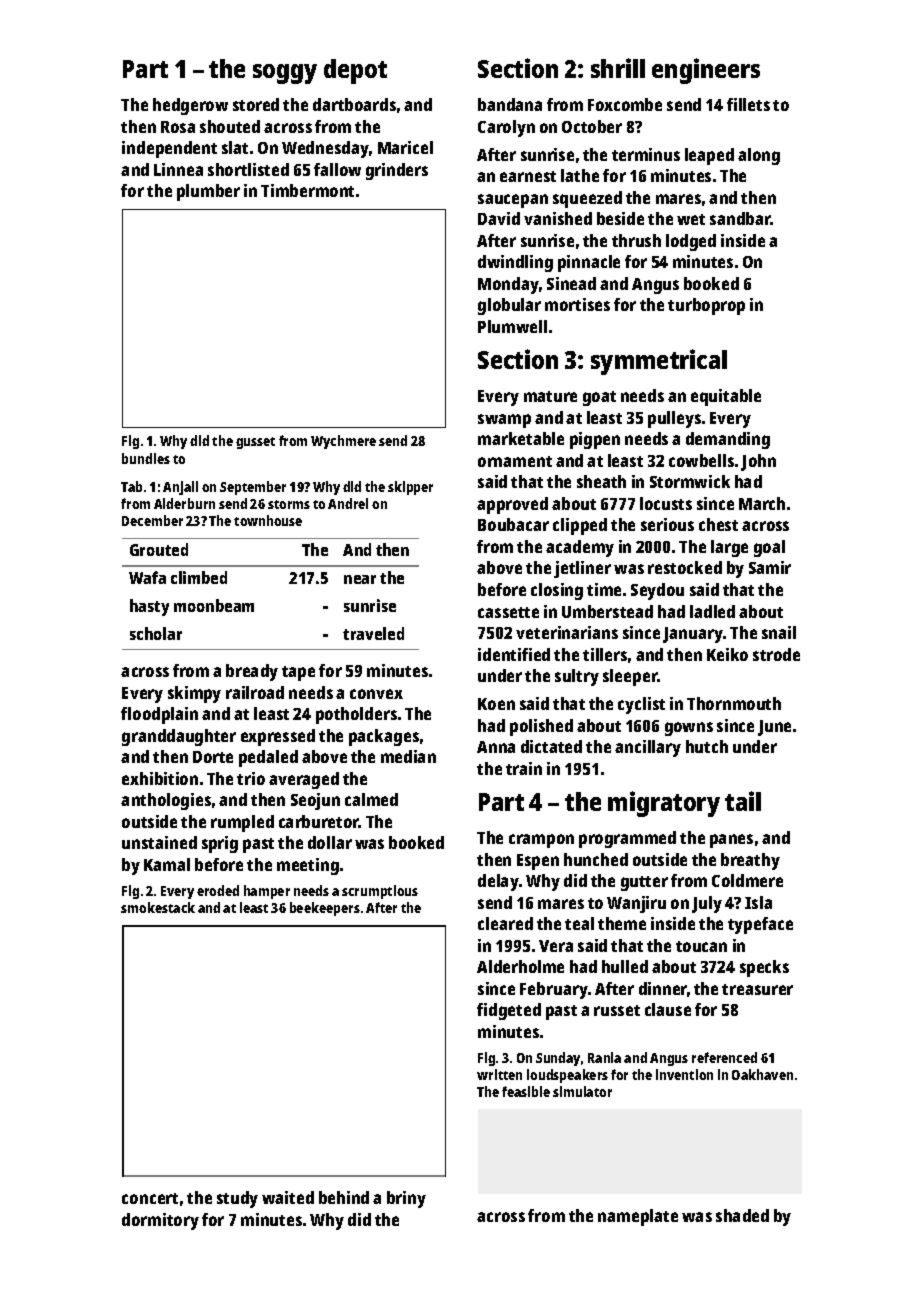  I want to click on serious, so click(667, 524).
